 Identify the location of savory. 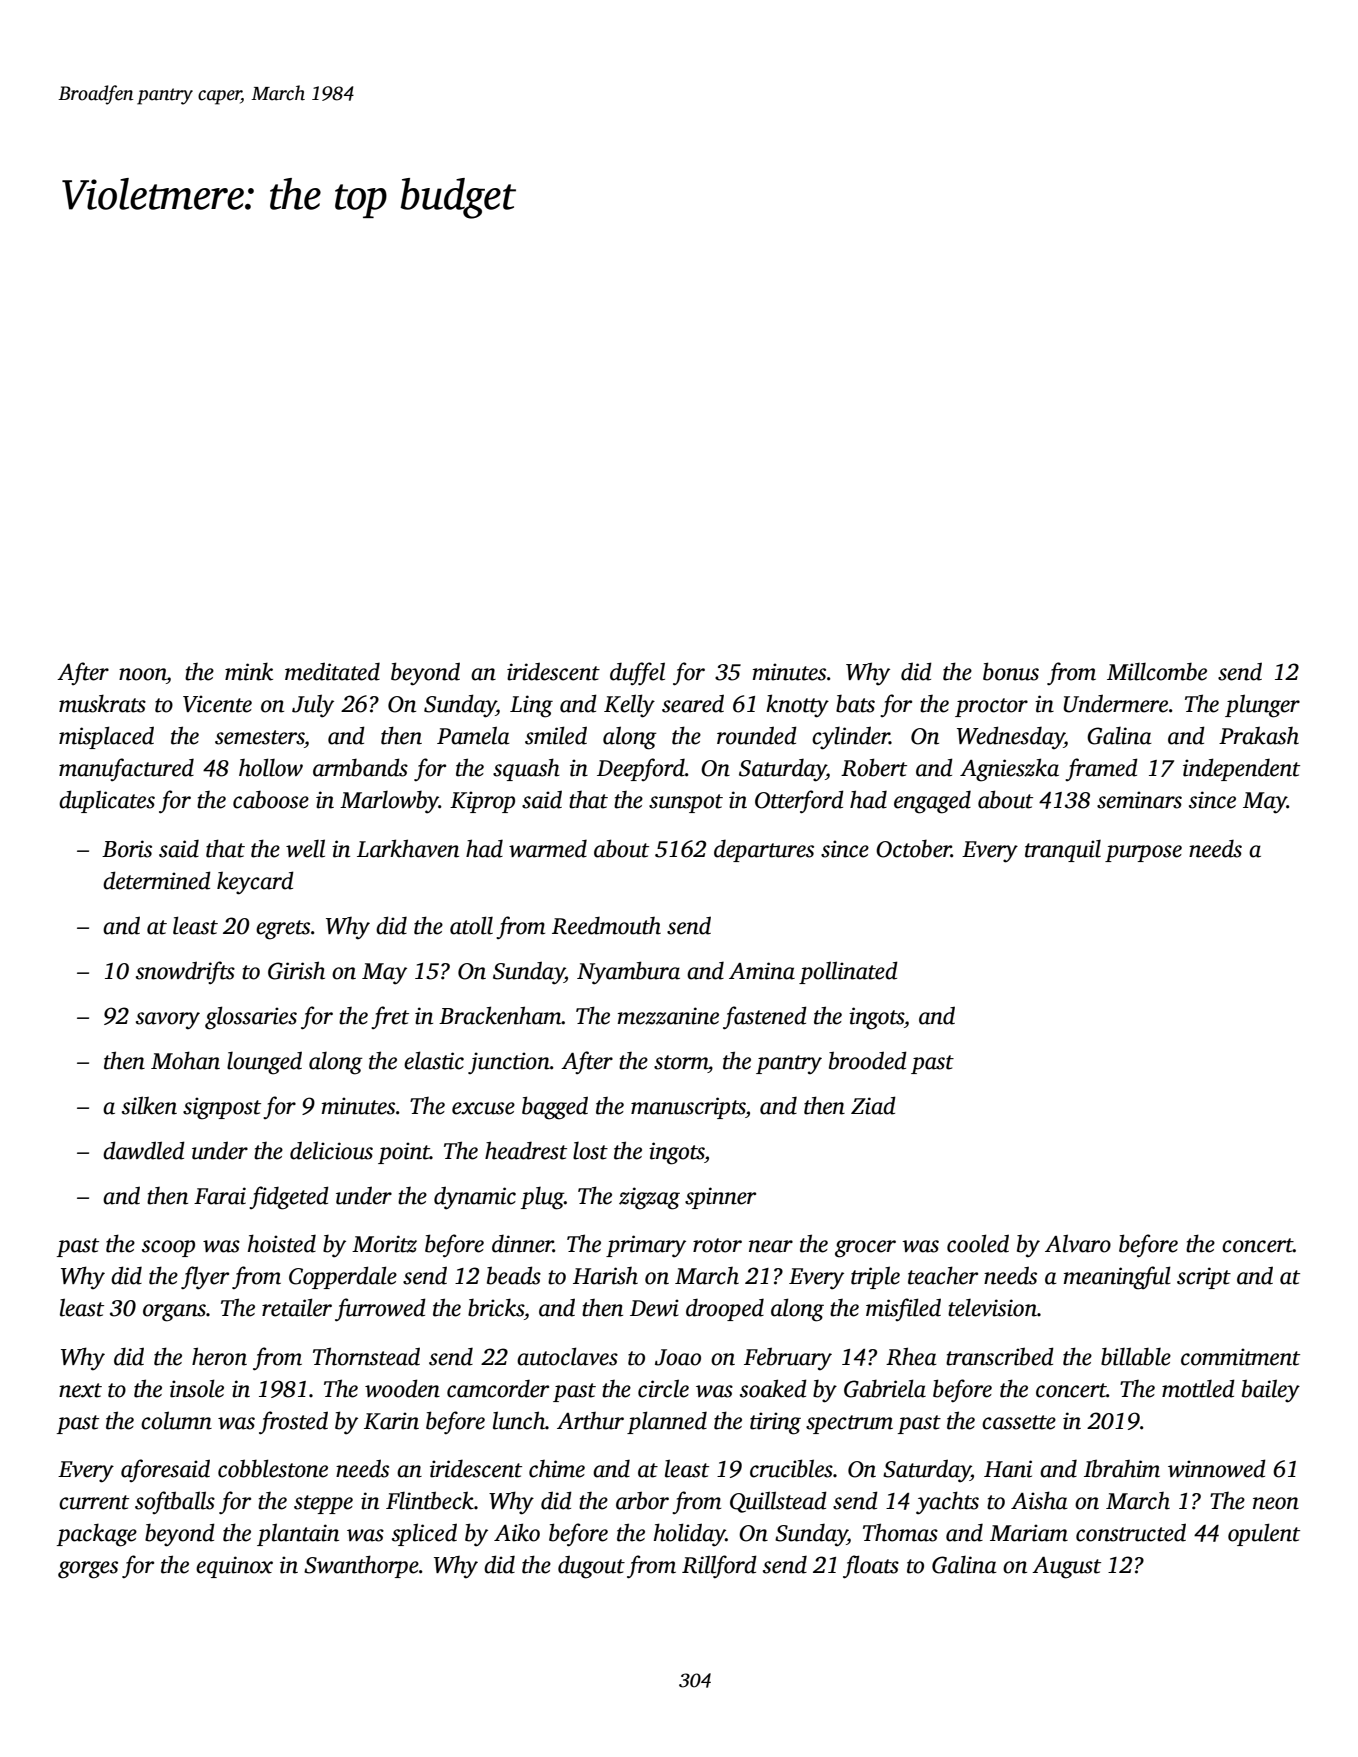
(168, 1021).
